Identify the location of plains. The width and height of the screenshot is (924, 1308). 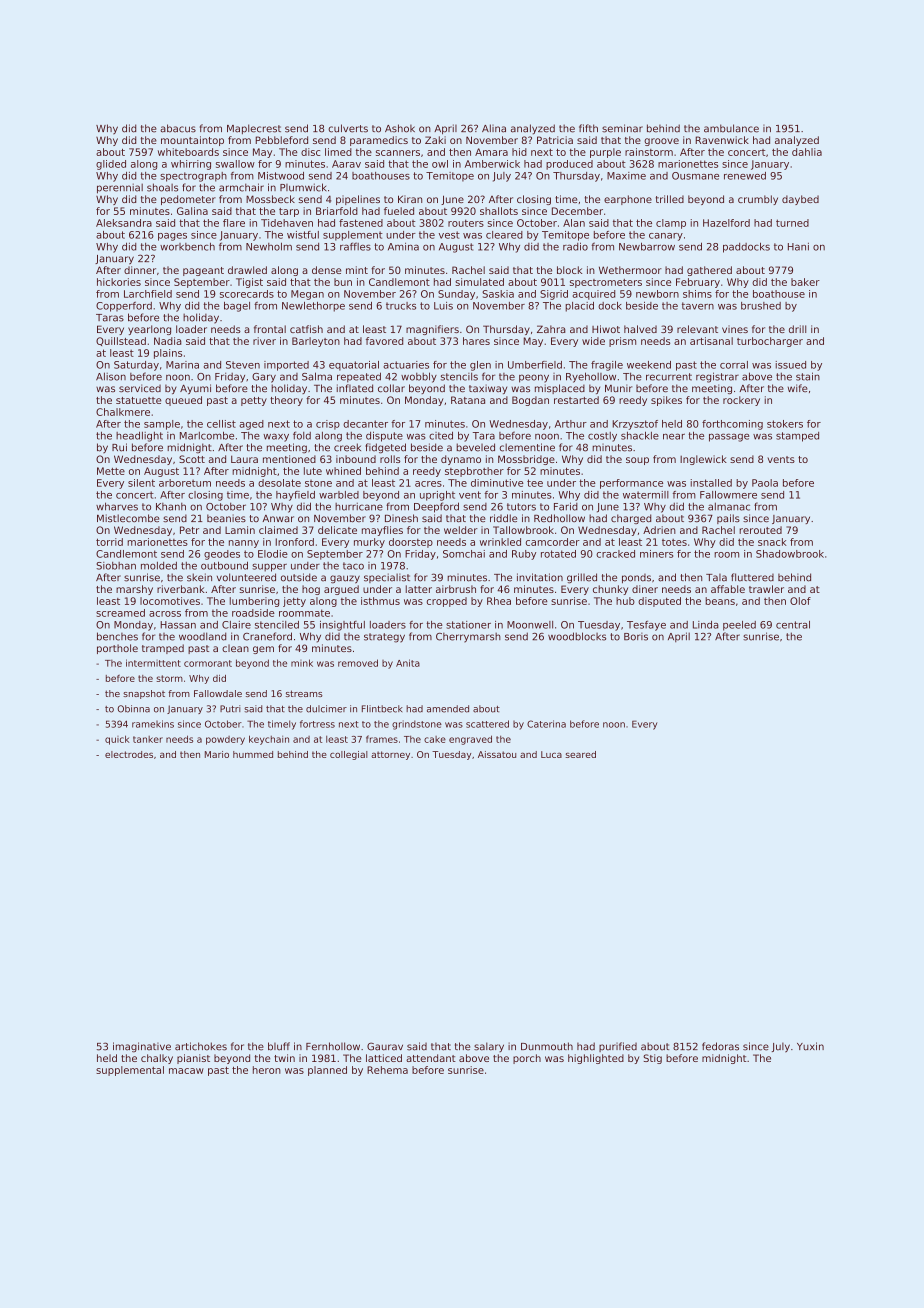
(168, 354).
